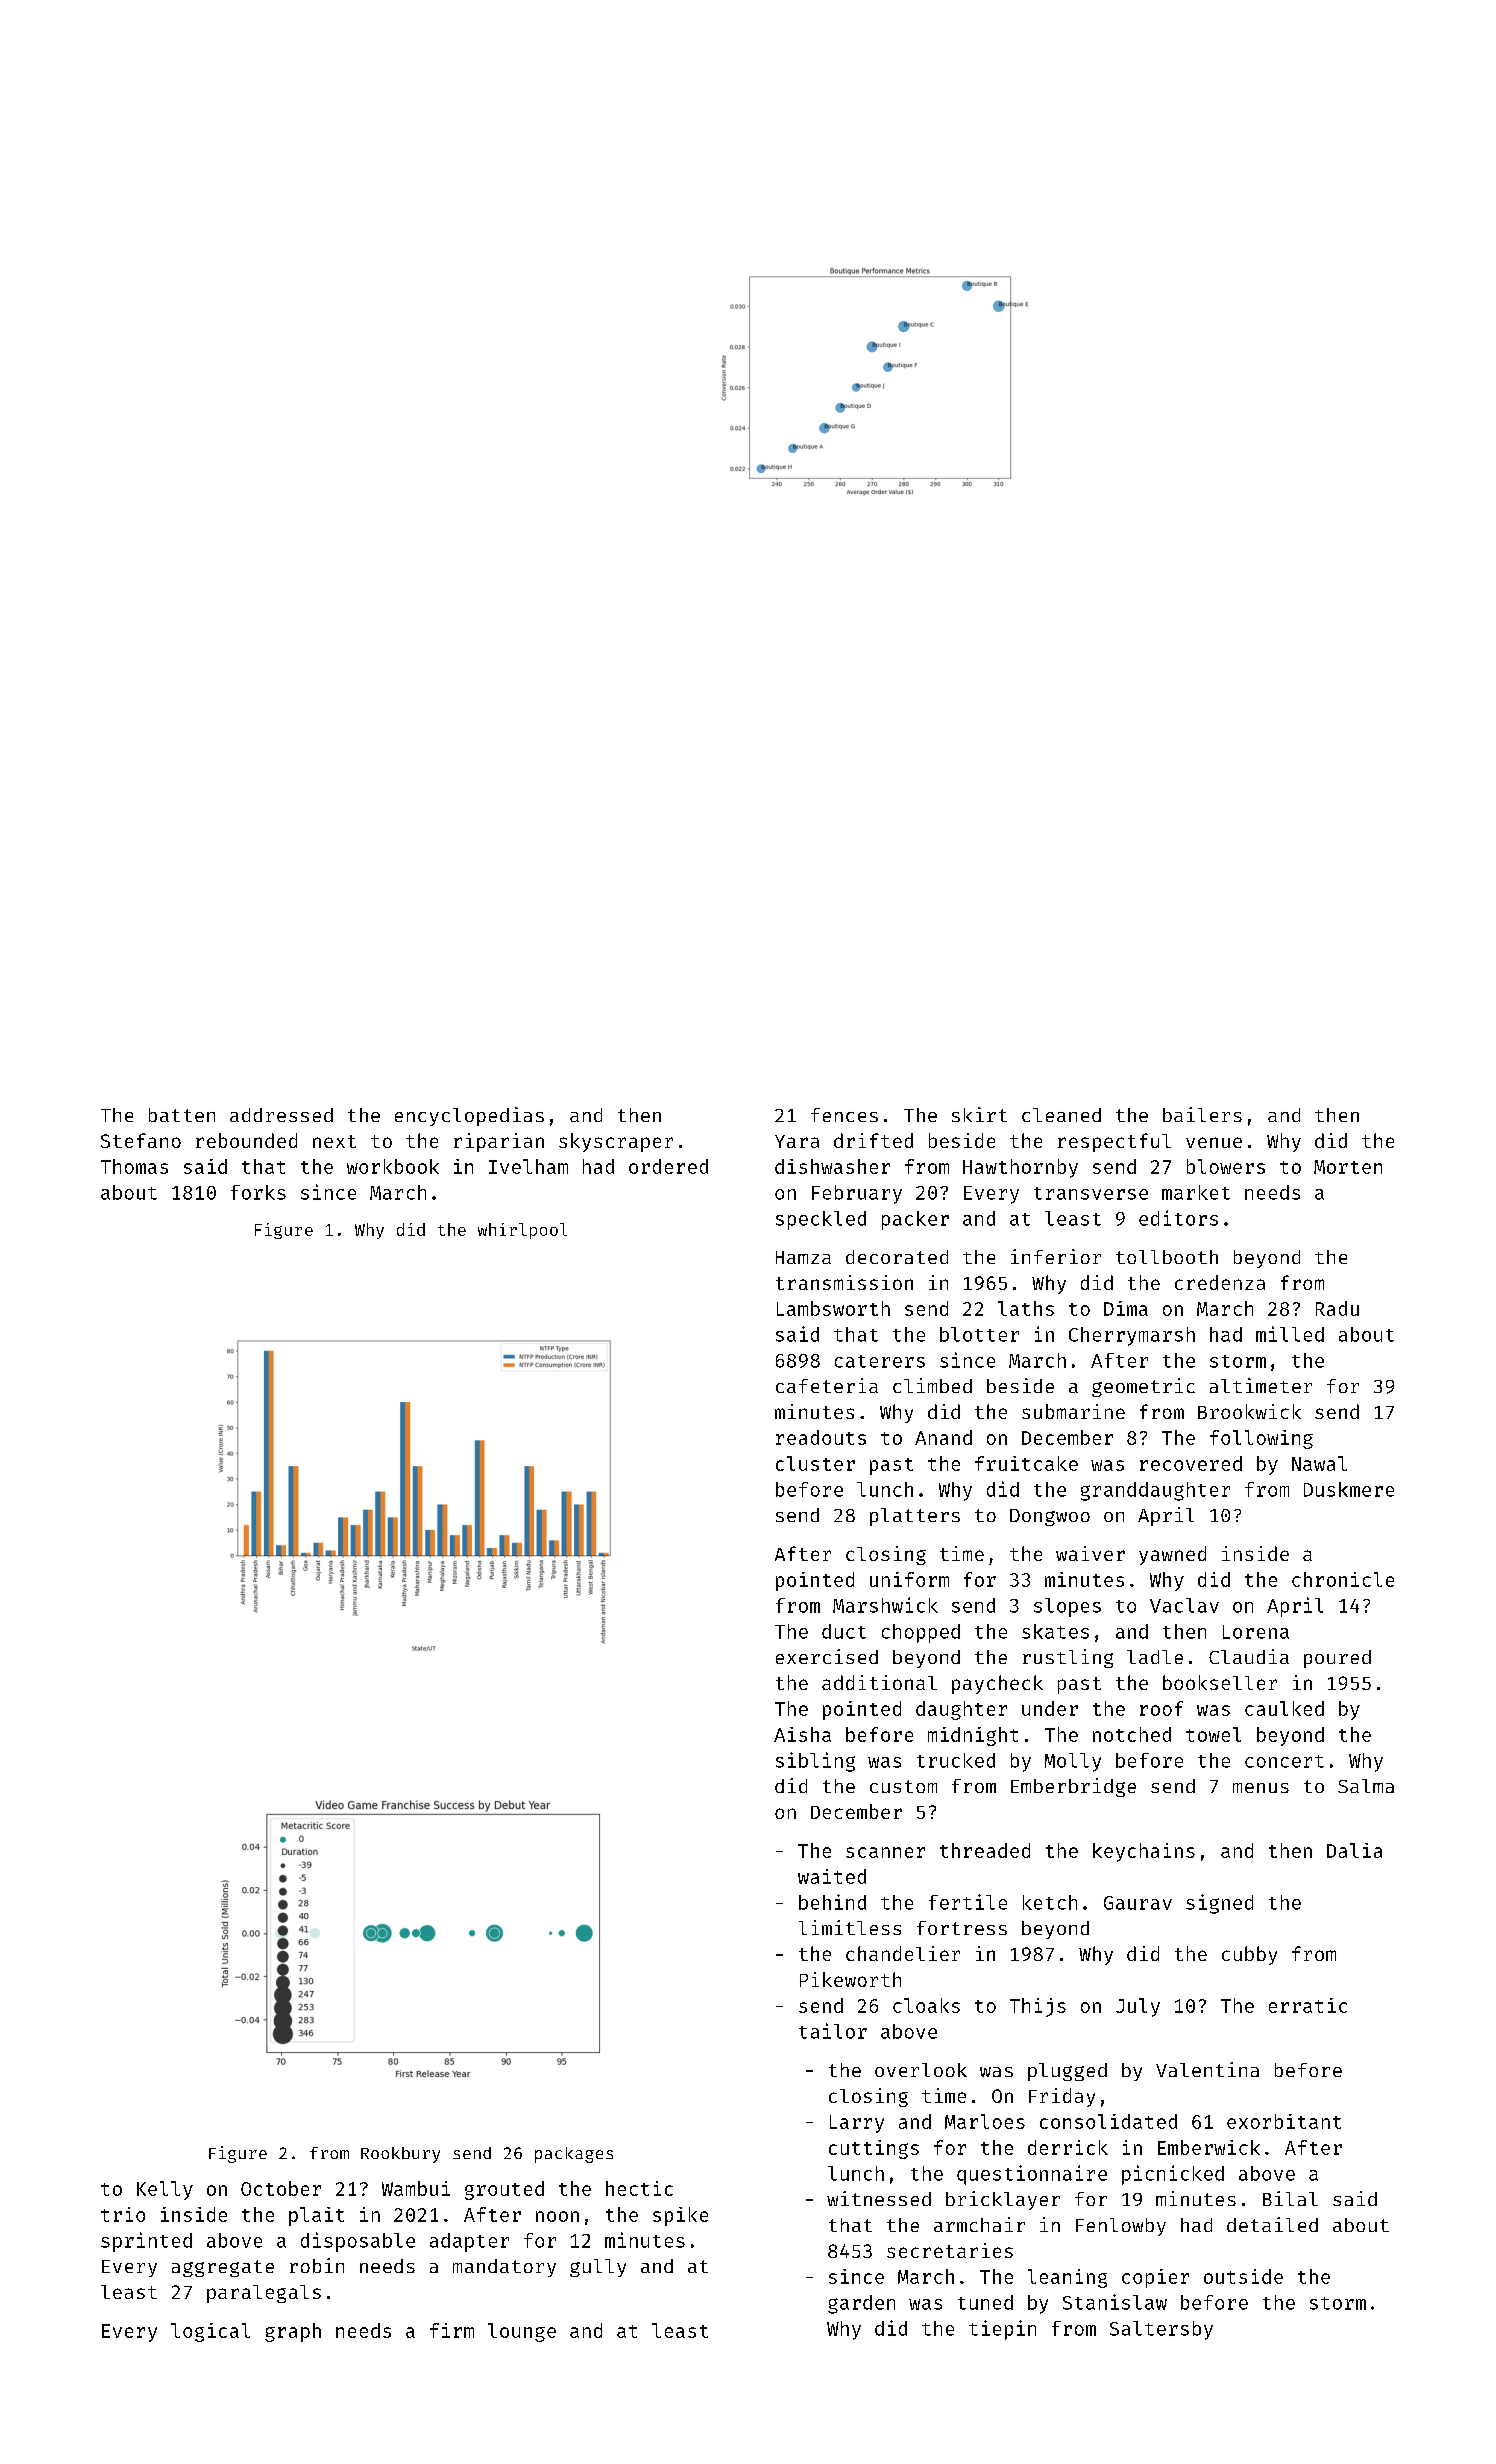 This screenshot has height=2464, width=1496. I want to click on Dalia, so click(1354, 1850).
